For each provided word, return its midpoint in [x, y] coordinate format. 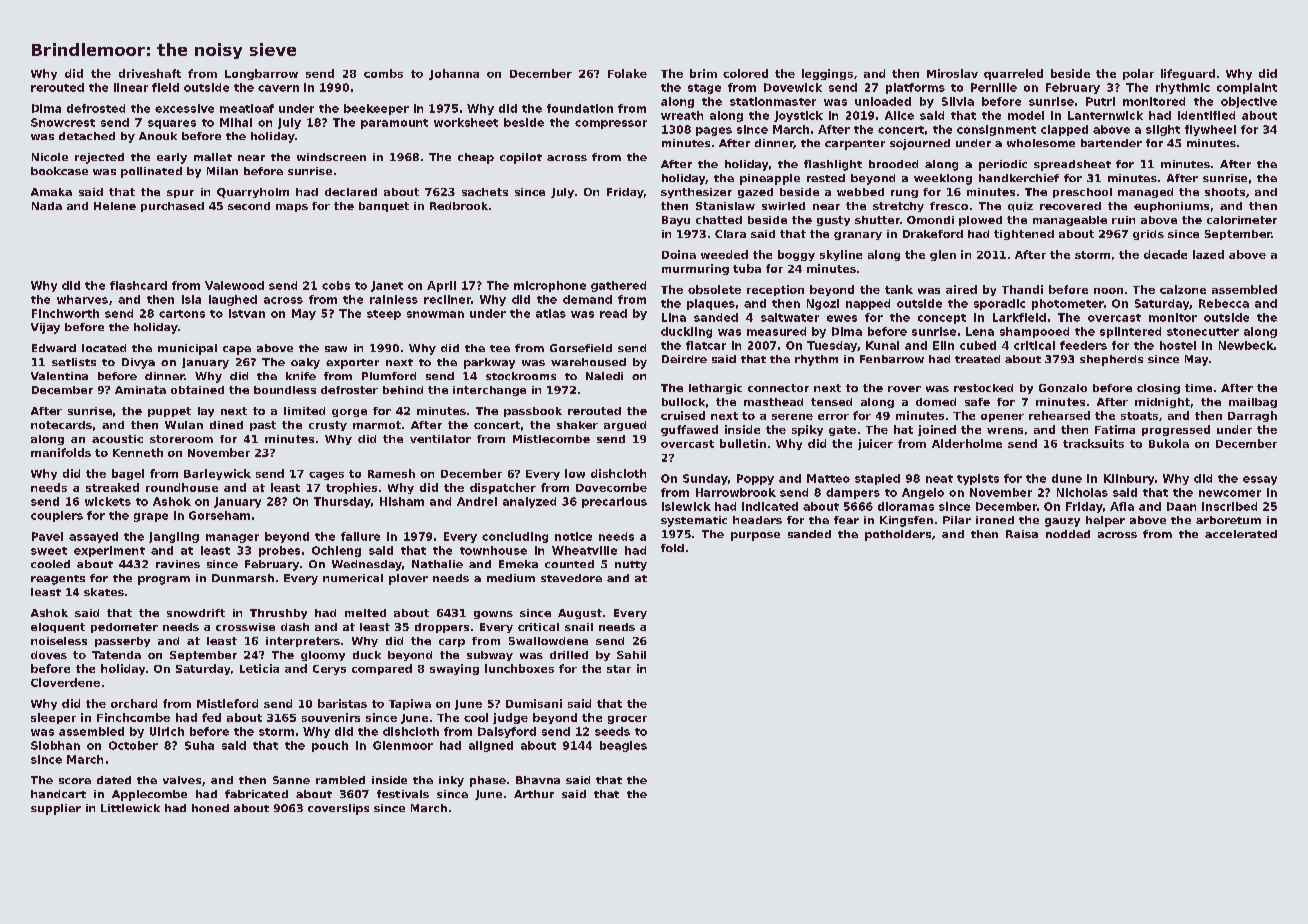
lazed [1208, 254]
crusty [328, 426]
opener [1002, 418]
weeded [724, 254]
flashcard [138, 285]
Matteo [828, 478]
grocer [627, 720]
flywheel [1210, 130]
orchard [134, 703]
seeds [612, 731]
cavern [278, 88]
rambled [340, 780]
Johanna [454, 74]
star [619, 669]
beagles [623, 746]
